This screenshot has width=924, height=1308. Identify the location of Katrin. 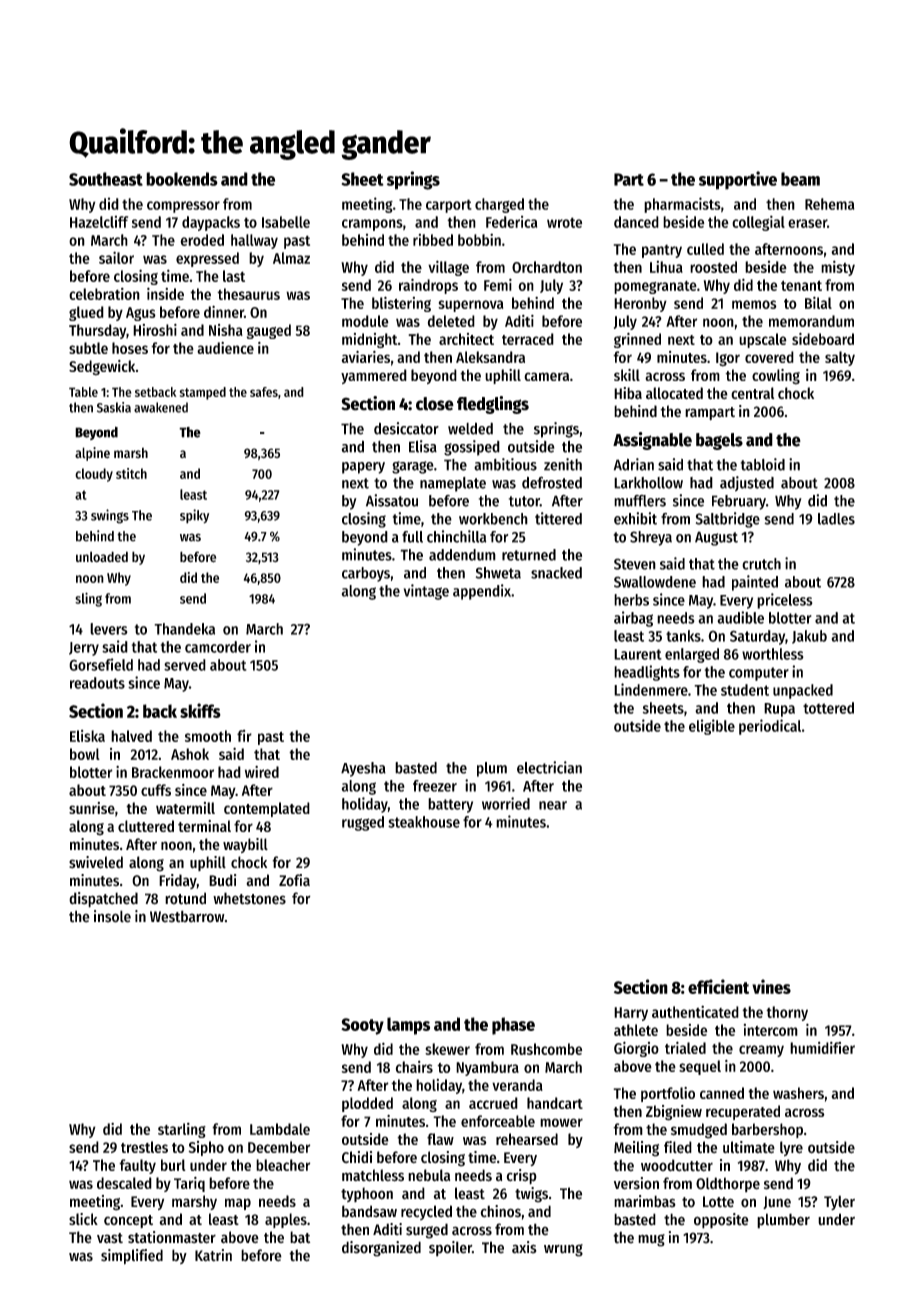
(213, 1255).
